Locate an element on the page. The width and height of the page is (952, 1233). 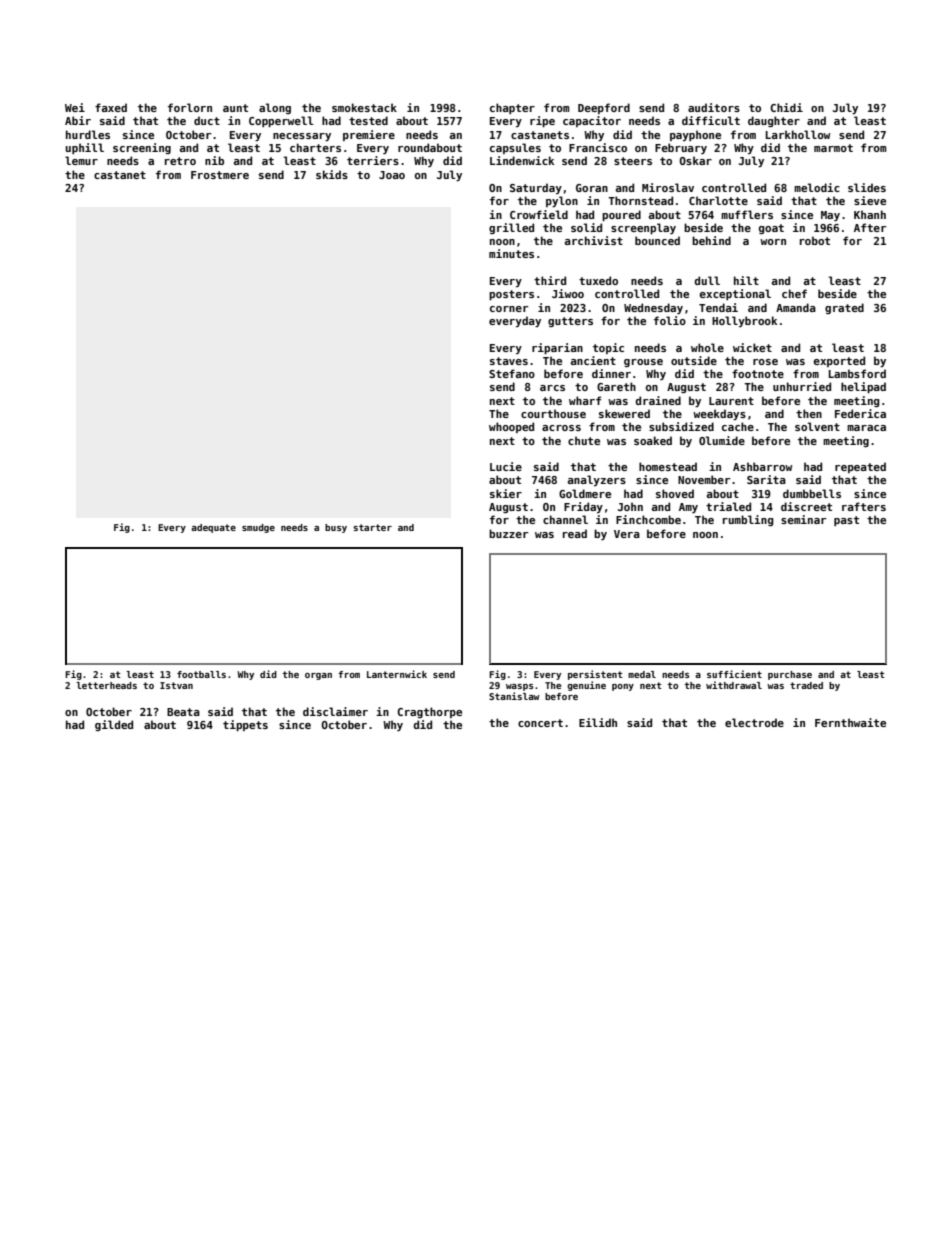
posters is located at coordinates (511, 295).
